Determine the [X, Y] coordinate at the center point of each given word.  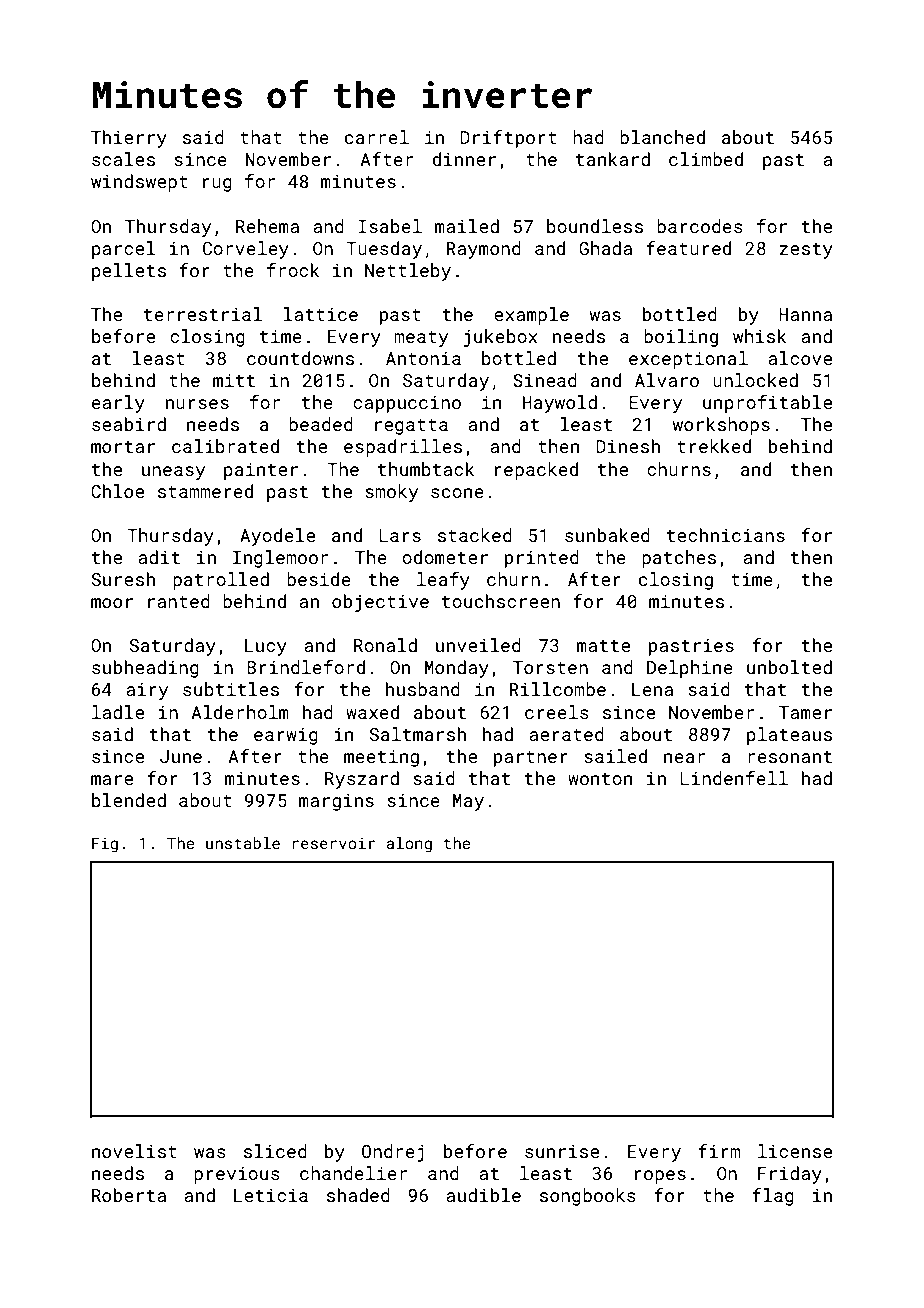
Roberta [129, 1195]
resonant [790, 757]
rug [217, 185]
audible [483, 1195]
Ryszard [362, 780]
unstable [243, 843]
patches [679, 559]
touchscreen [501, 601]
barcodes [700, 226]
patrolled [221, 581]
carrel [377, 137]
